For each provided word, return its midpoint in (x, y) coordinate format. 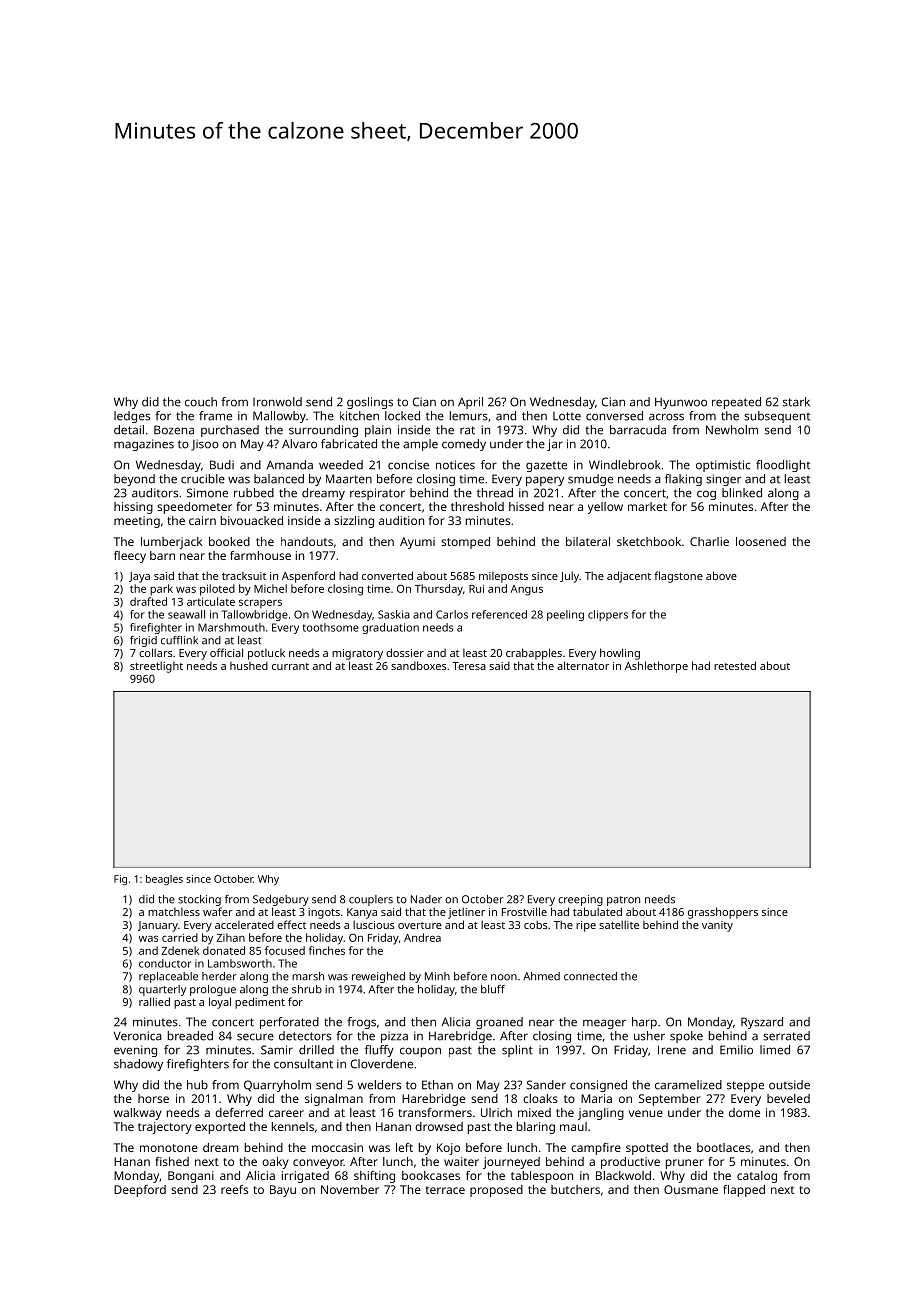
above (721, 575)
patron (623, 901)
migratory (357, 654)
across (666, 417)
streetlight (156, 667)
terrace (445, 1190)
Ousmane (691, 1189)
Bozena (174, 430)
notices (455, 465)
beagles (164, 880)
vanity (717, 926)
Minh (437, 976)
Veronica (138, 1036)
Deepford (140, 1191)
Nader (426, 899)
